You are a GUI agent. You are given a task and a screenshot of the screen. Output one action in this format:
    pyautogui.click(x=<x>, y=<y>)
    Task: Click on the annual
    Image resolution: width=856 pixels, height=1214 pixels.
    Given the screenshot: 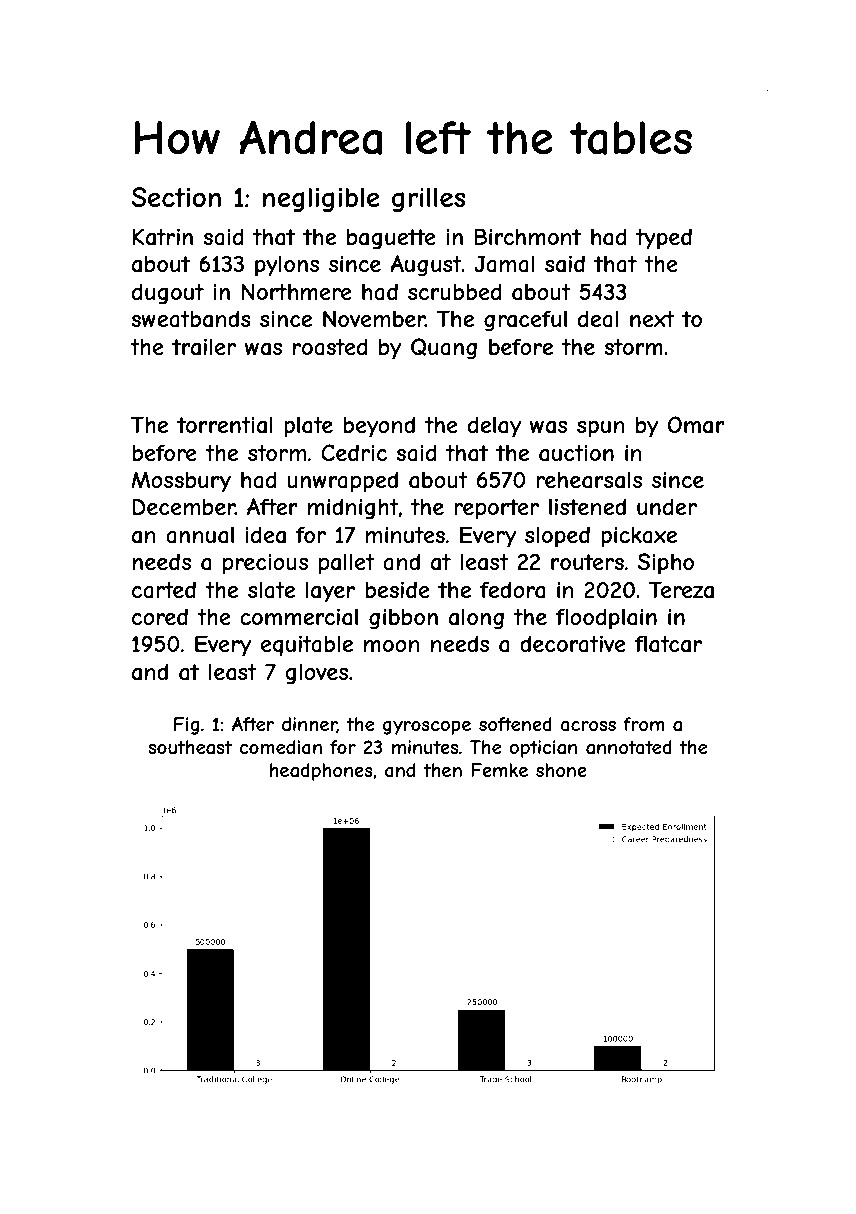 What is the action you would take?
    pyautogui.click(x=200, y=535)
